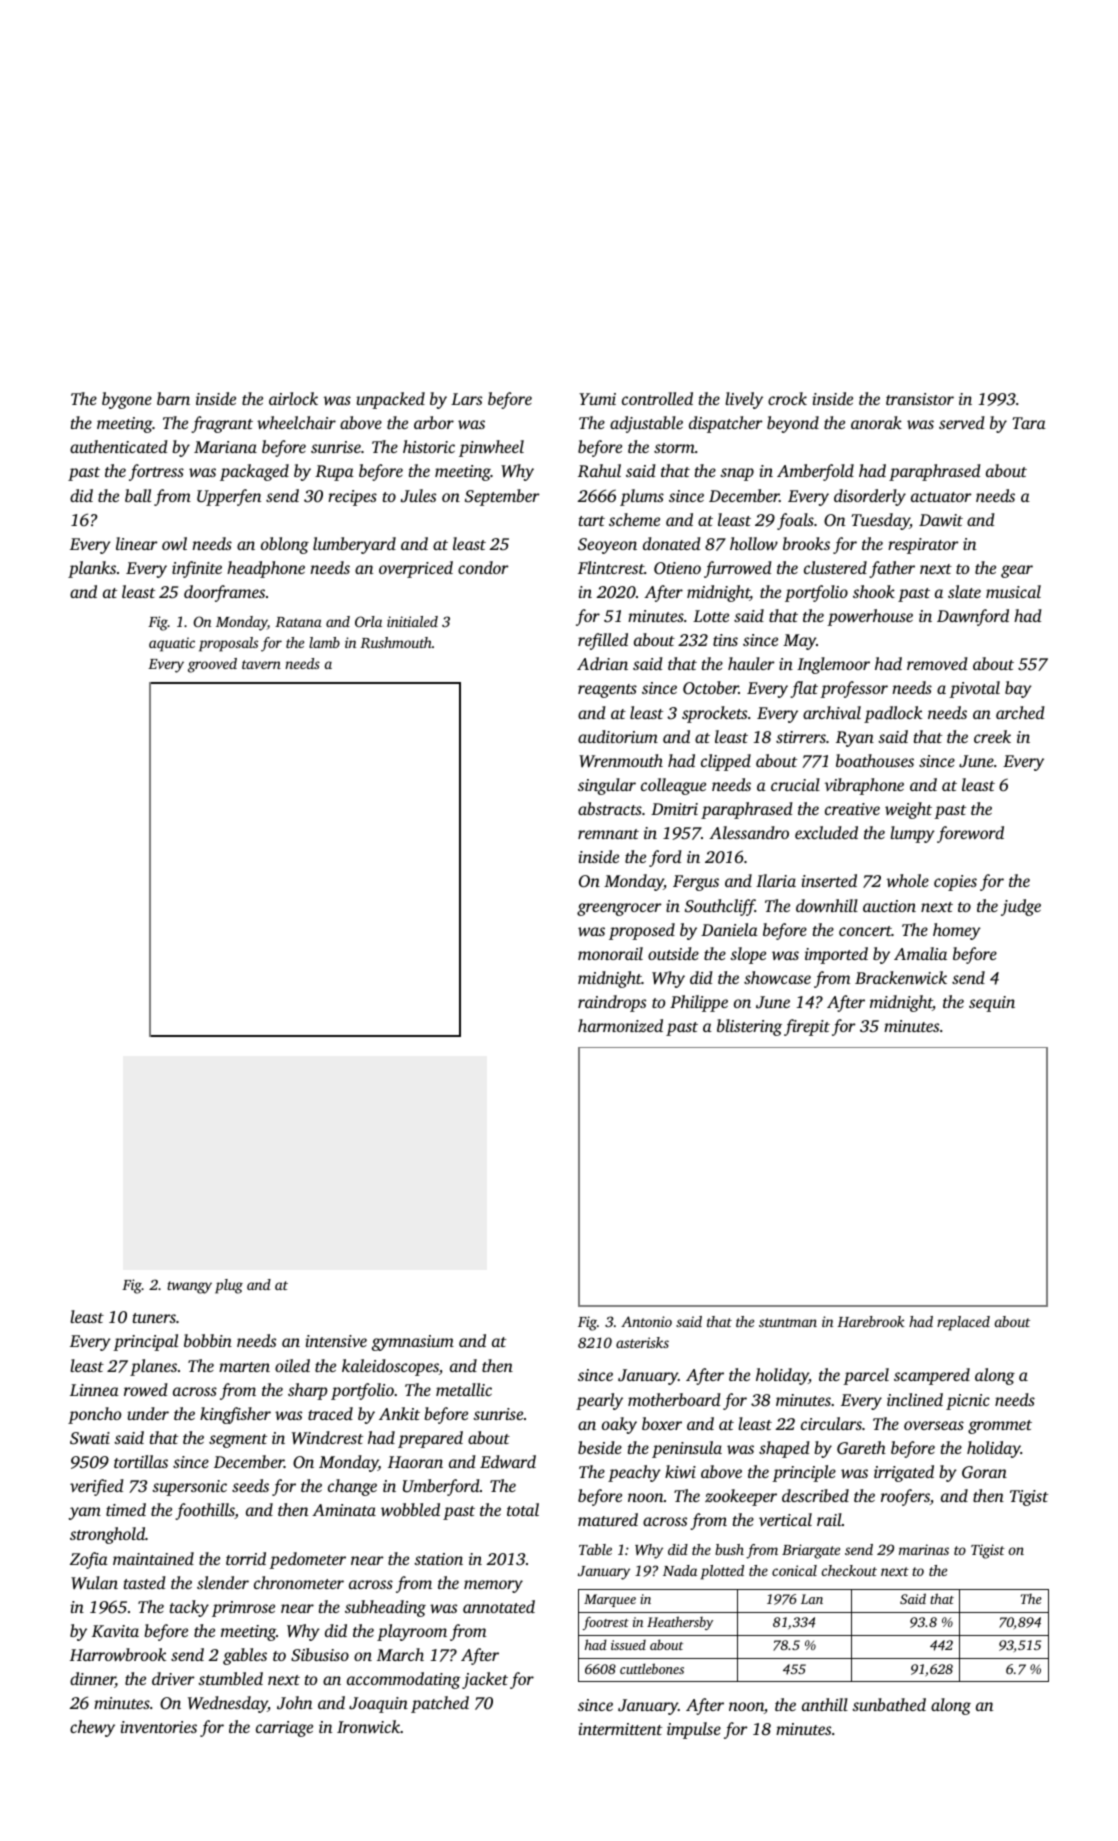 Image resolution: width=1118 pixels, height=1841 pixels. Describe the element at coordinates (788, 1322) in the screenshot. I see `stuntman` at that location.
